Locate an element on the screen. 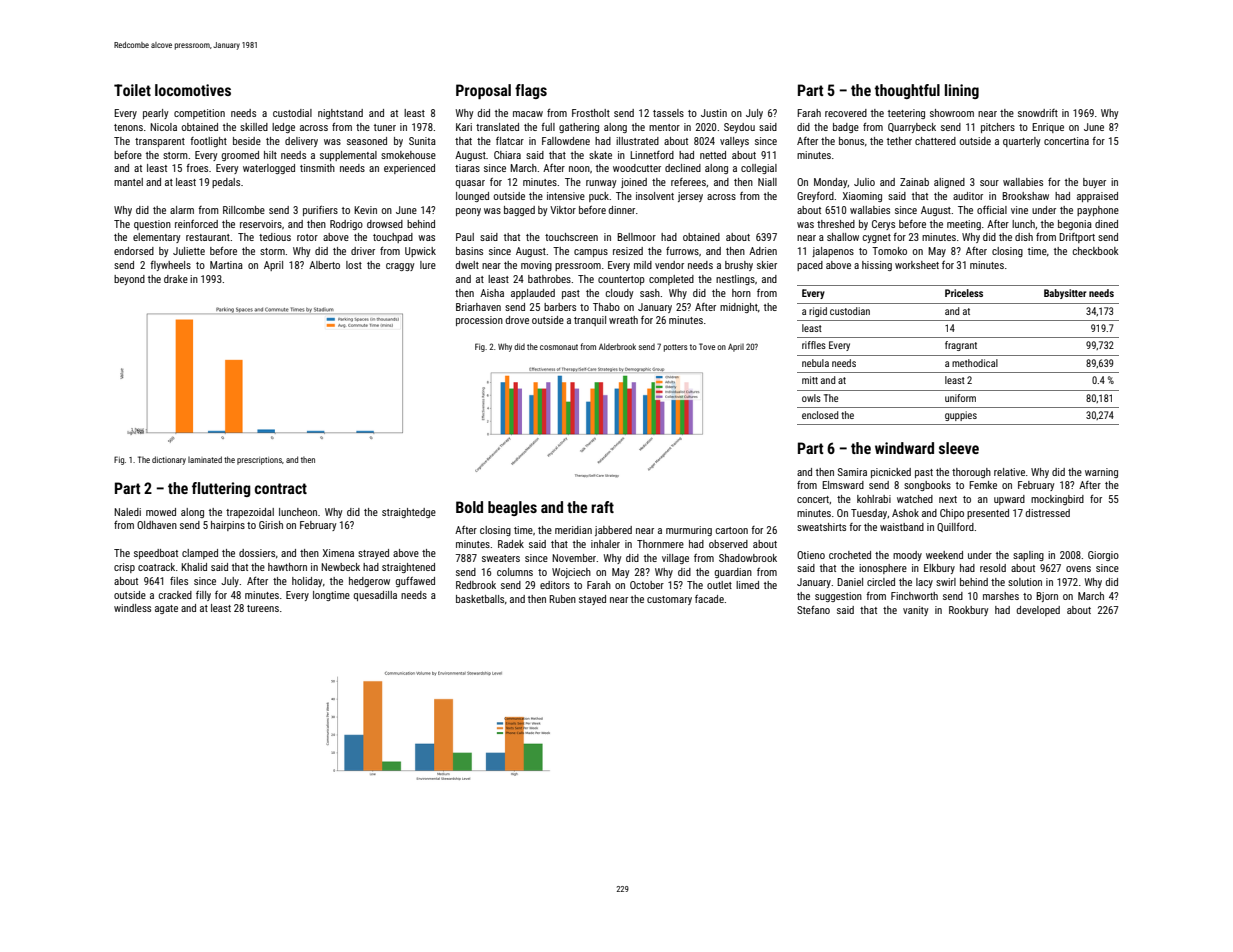 The image size is (1233, 952). clamped is located at coordinates (200, 554).
